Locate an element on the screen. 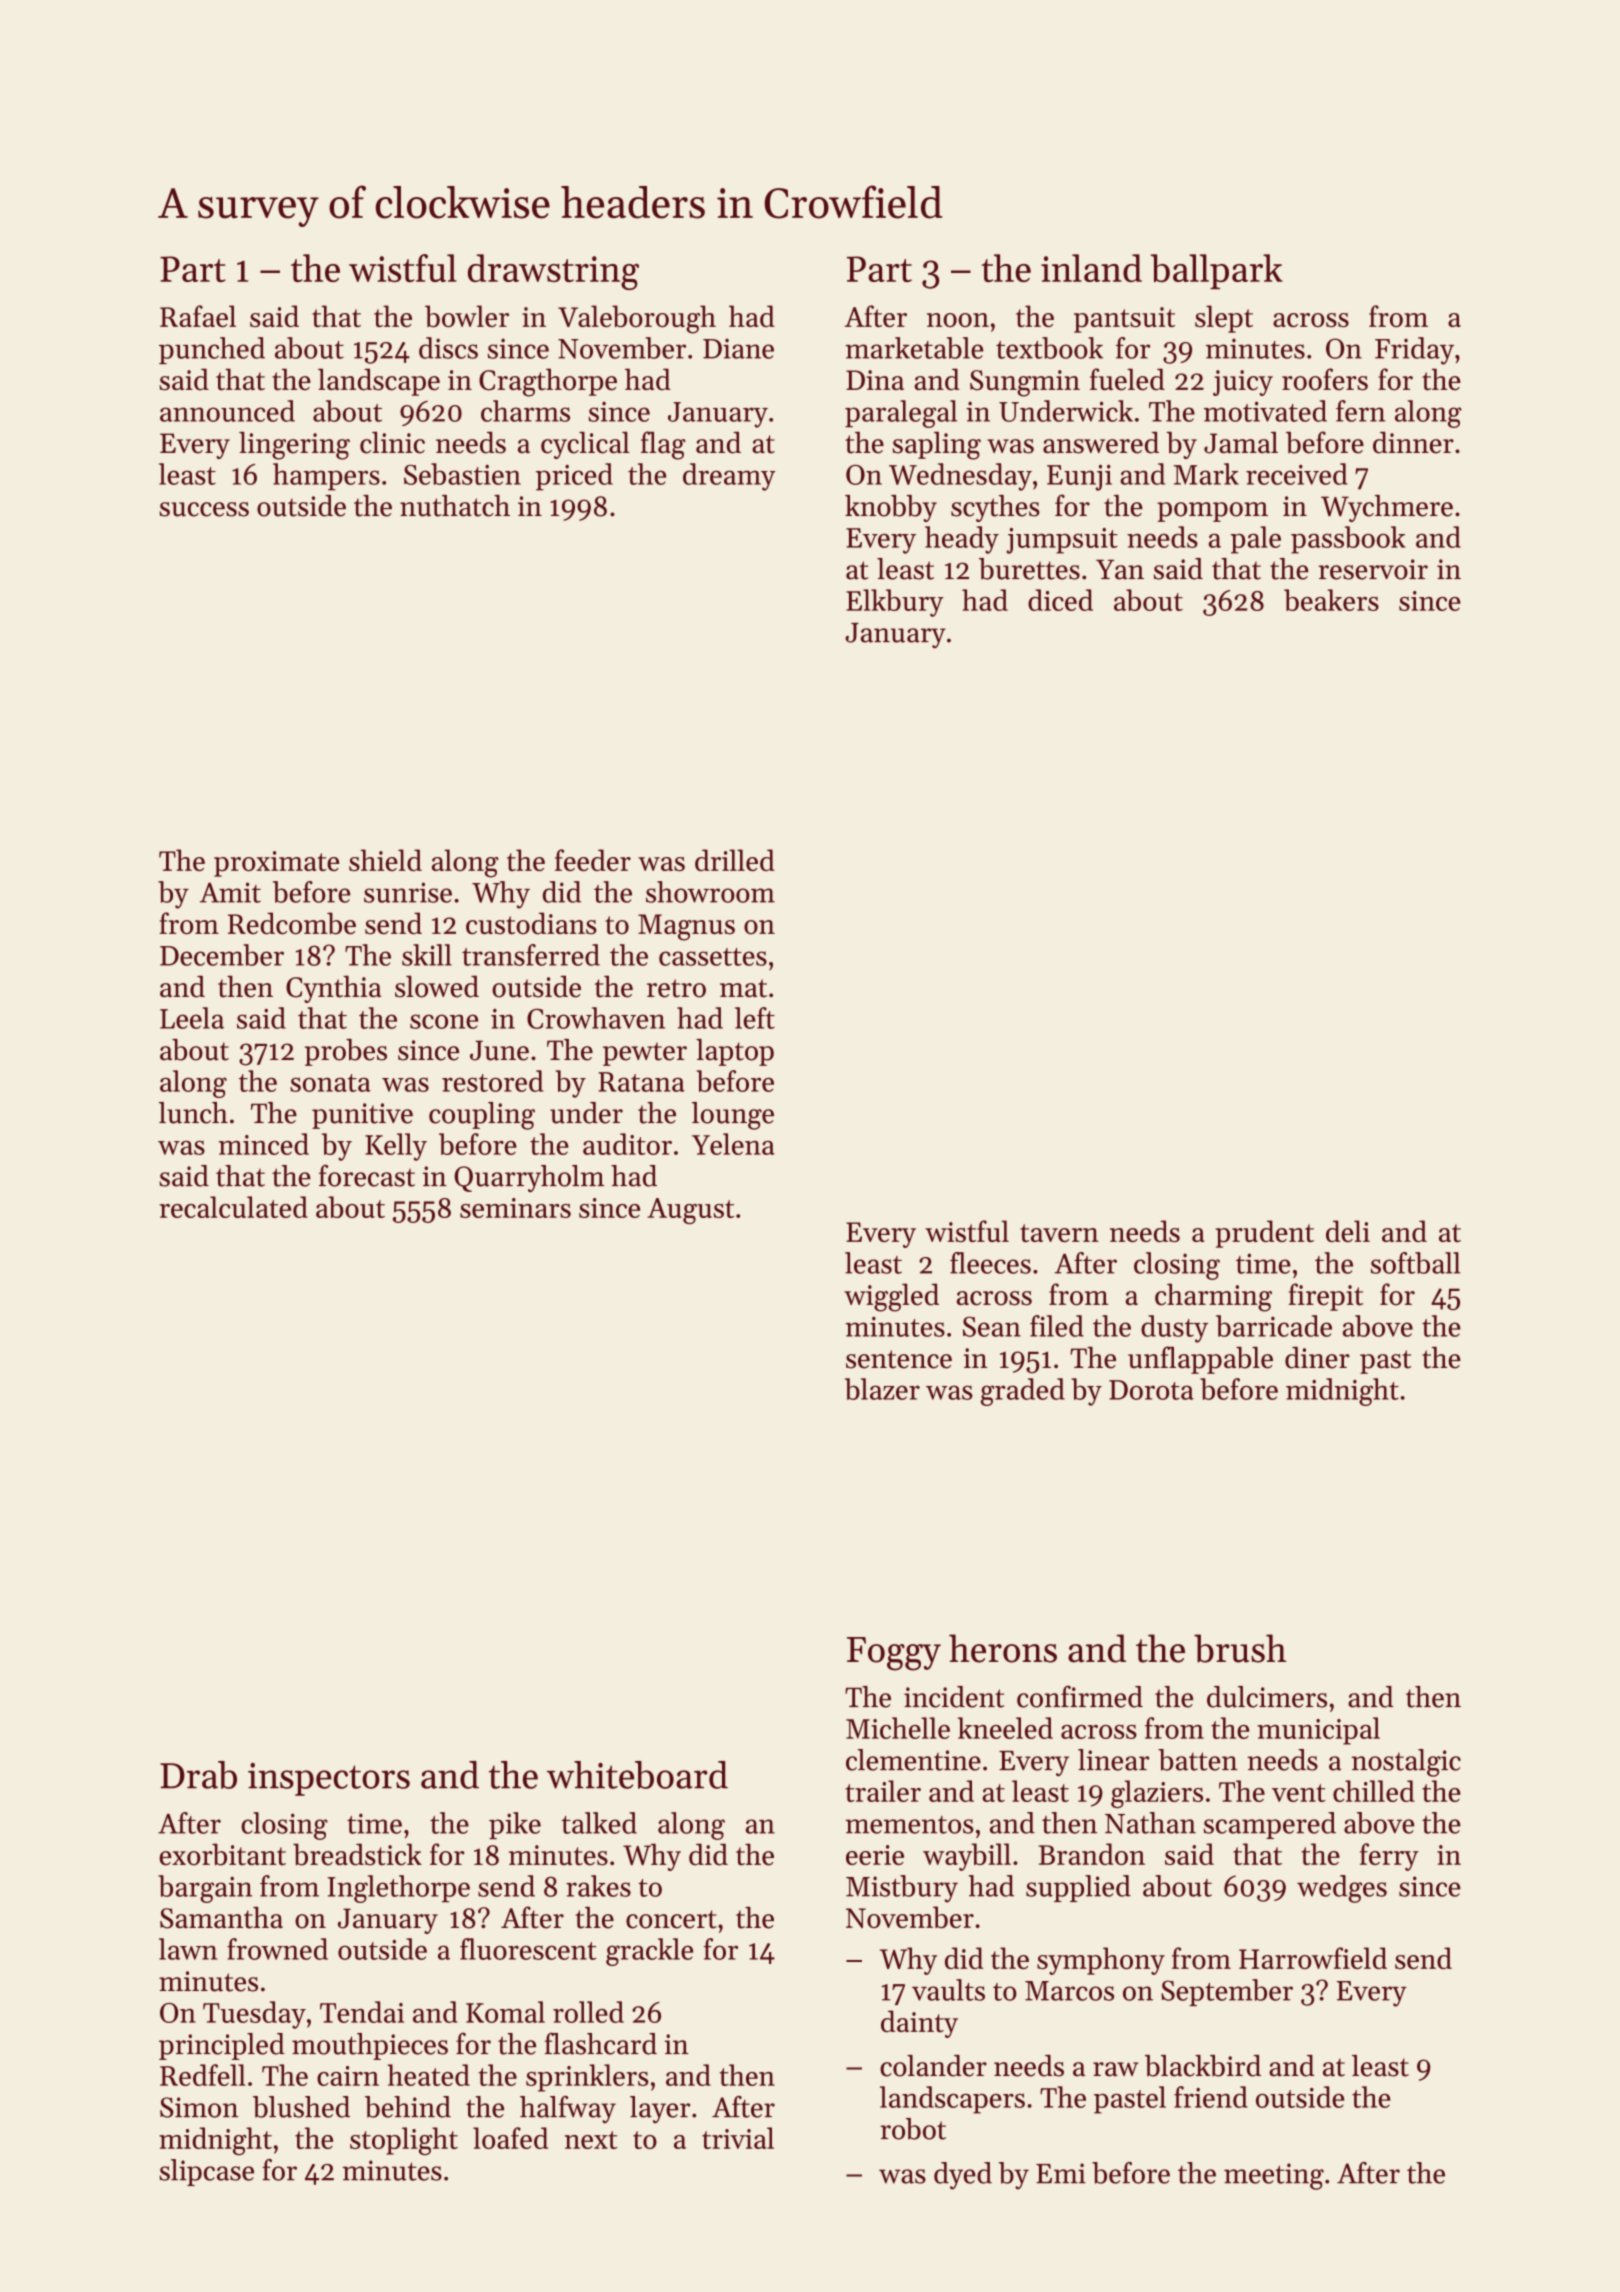 The width and height of the screenshot is (1620, 2292). herons is located at coordinates (1003, 1648).
